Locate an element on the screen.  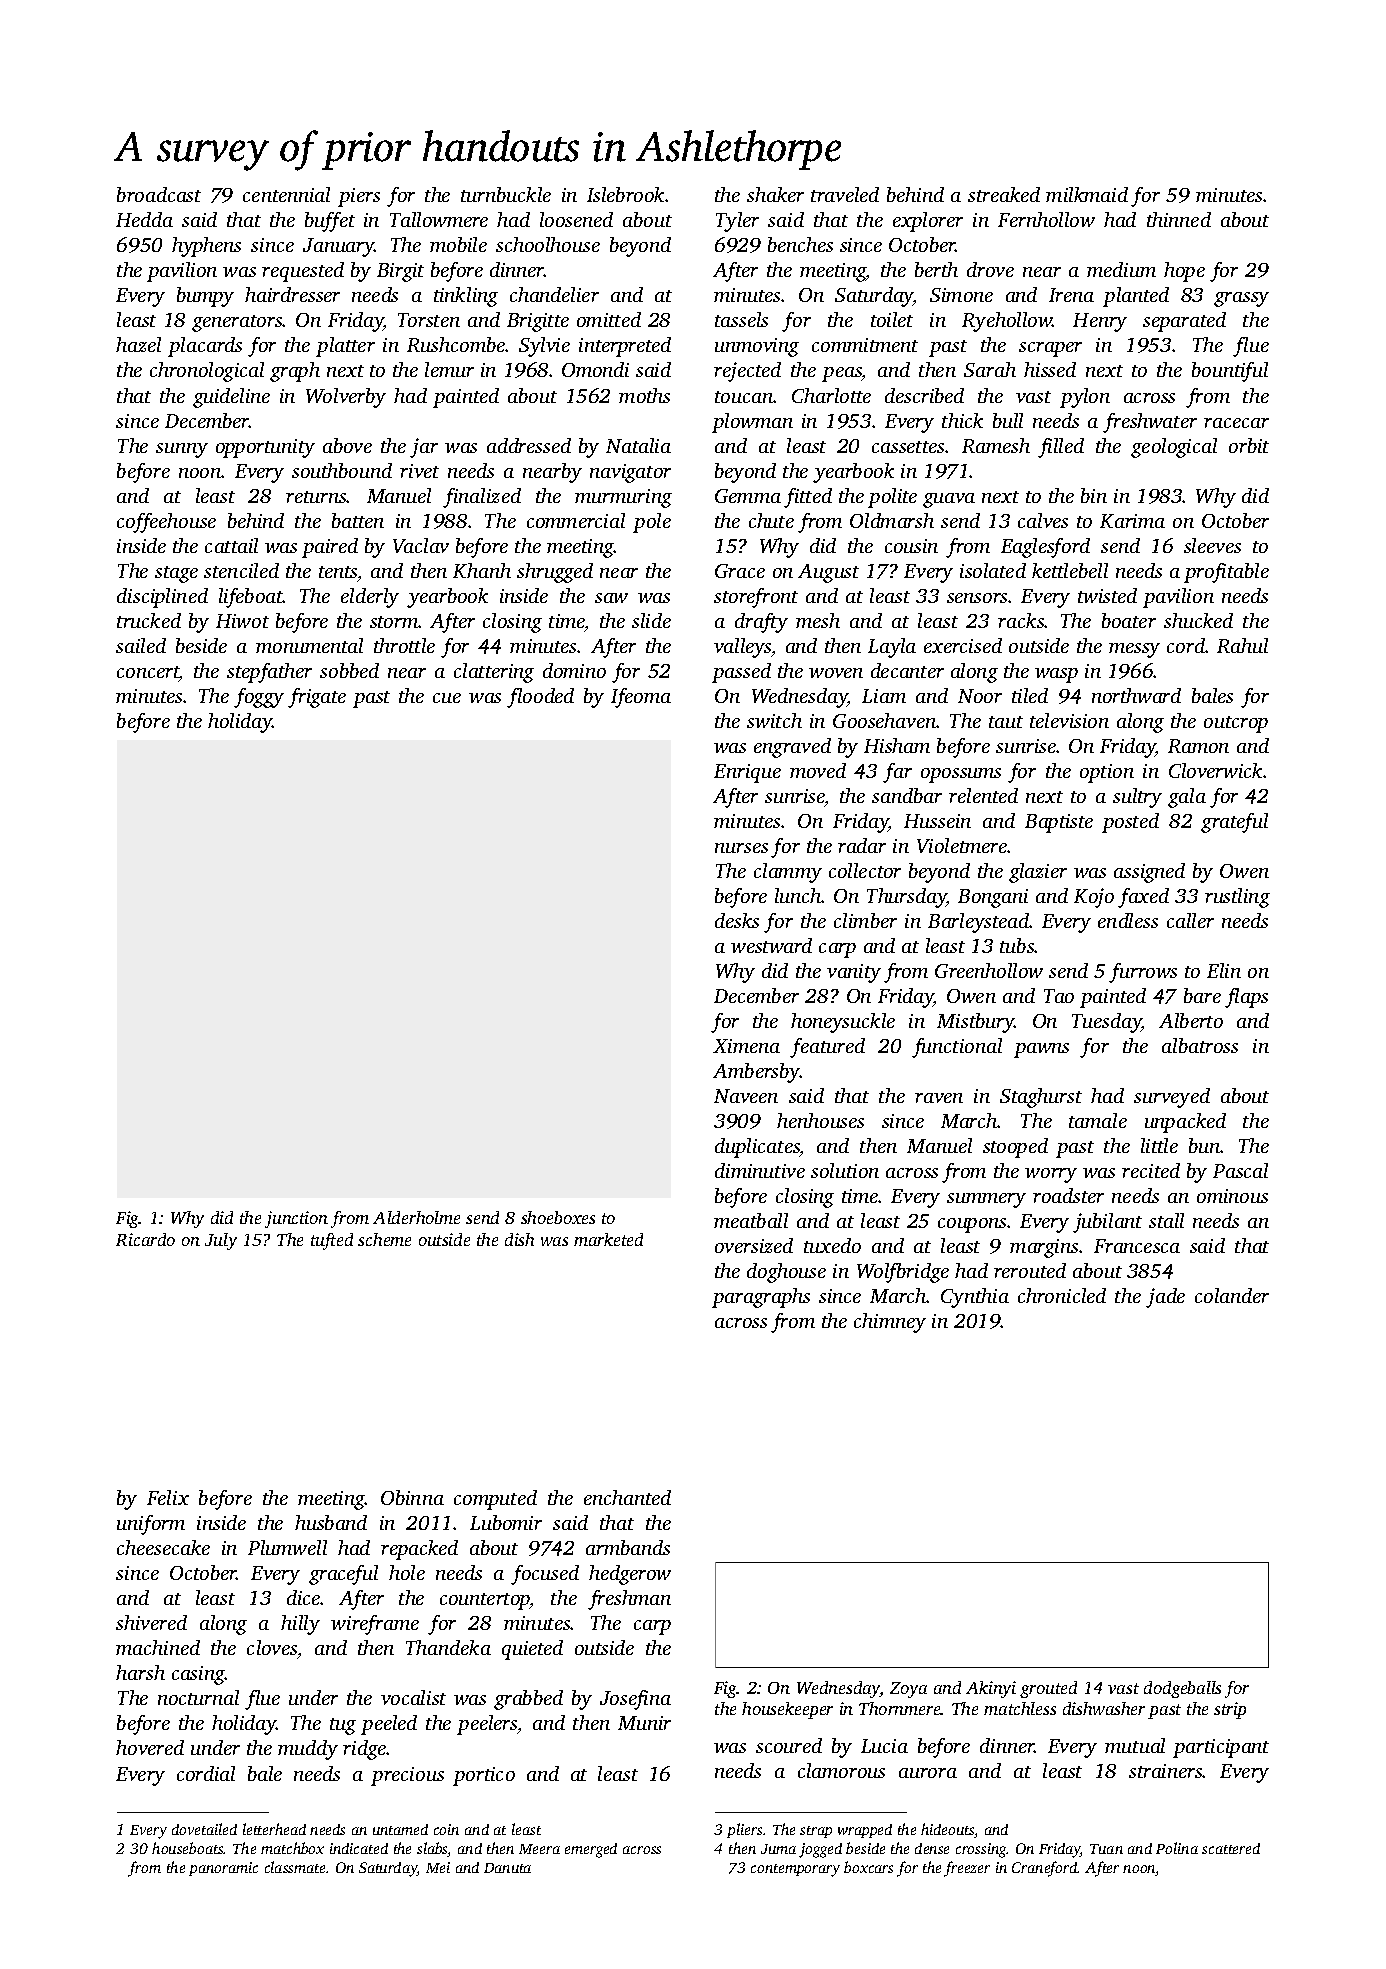
coupons is located at coordinates (972, 1225).
